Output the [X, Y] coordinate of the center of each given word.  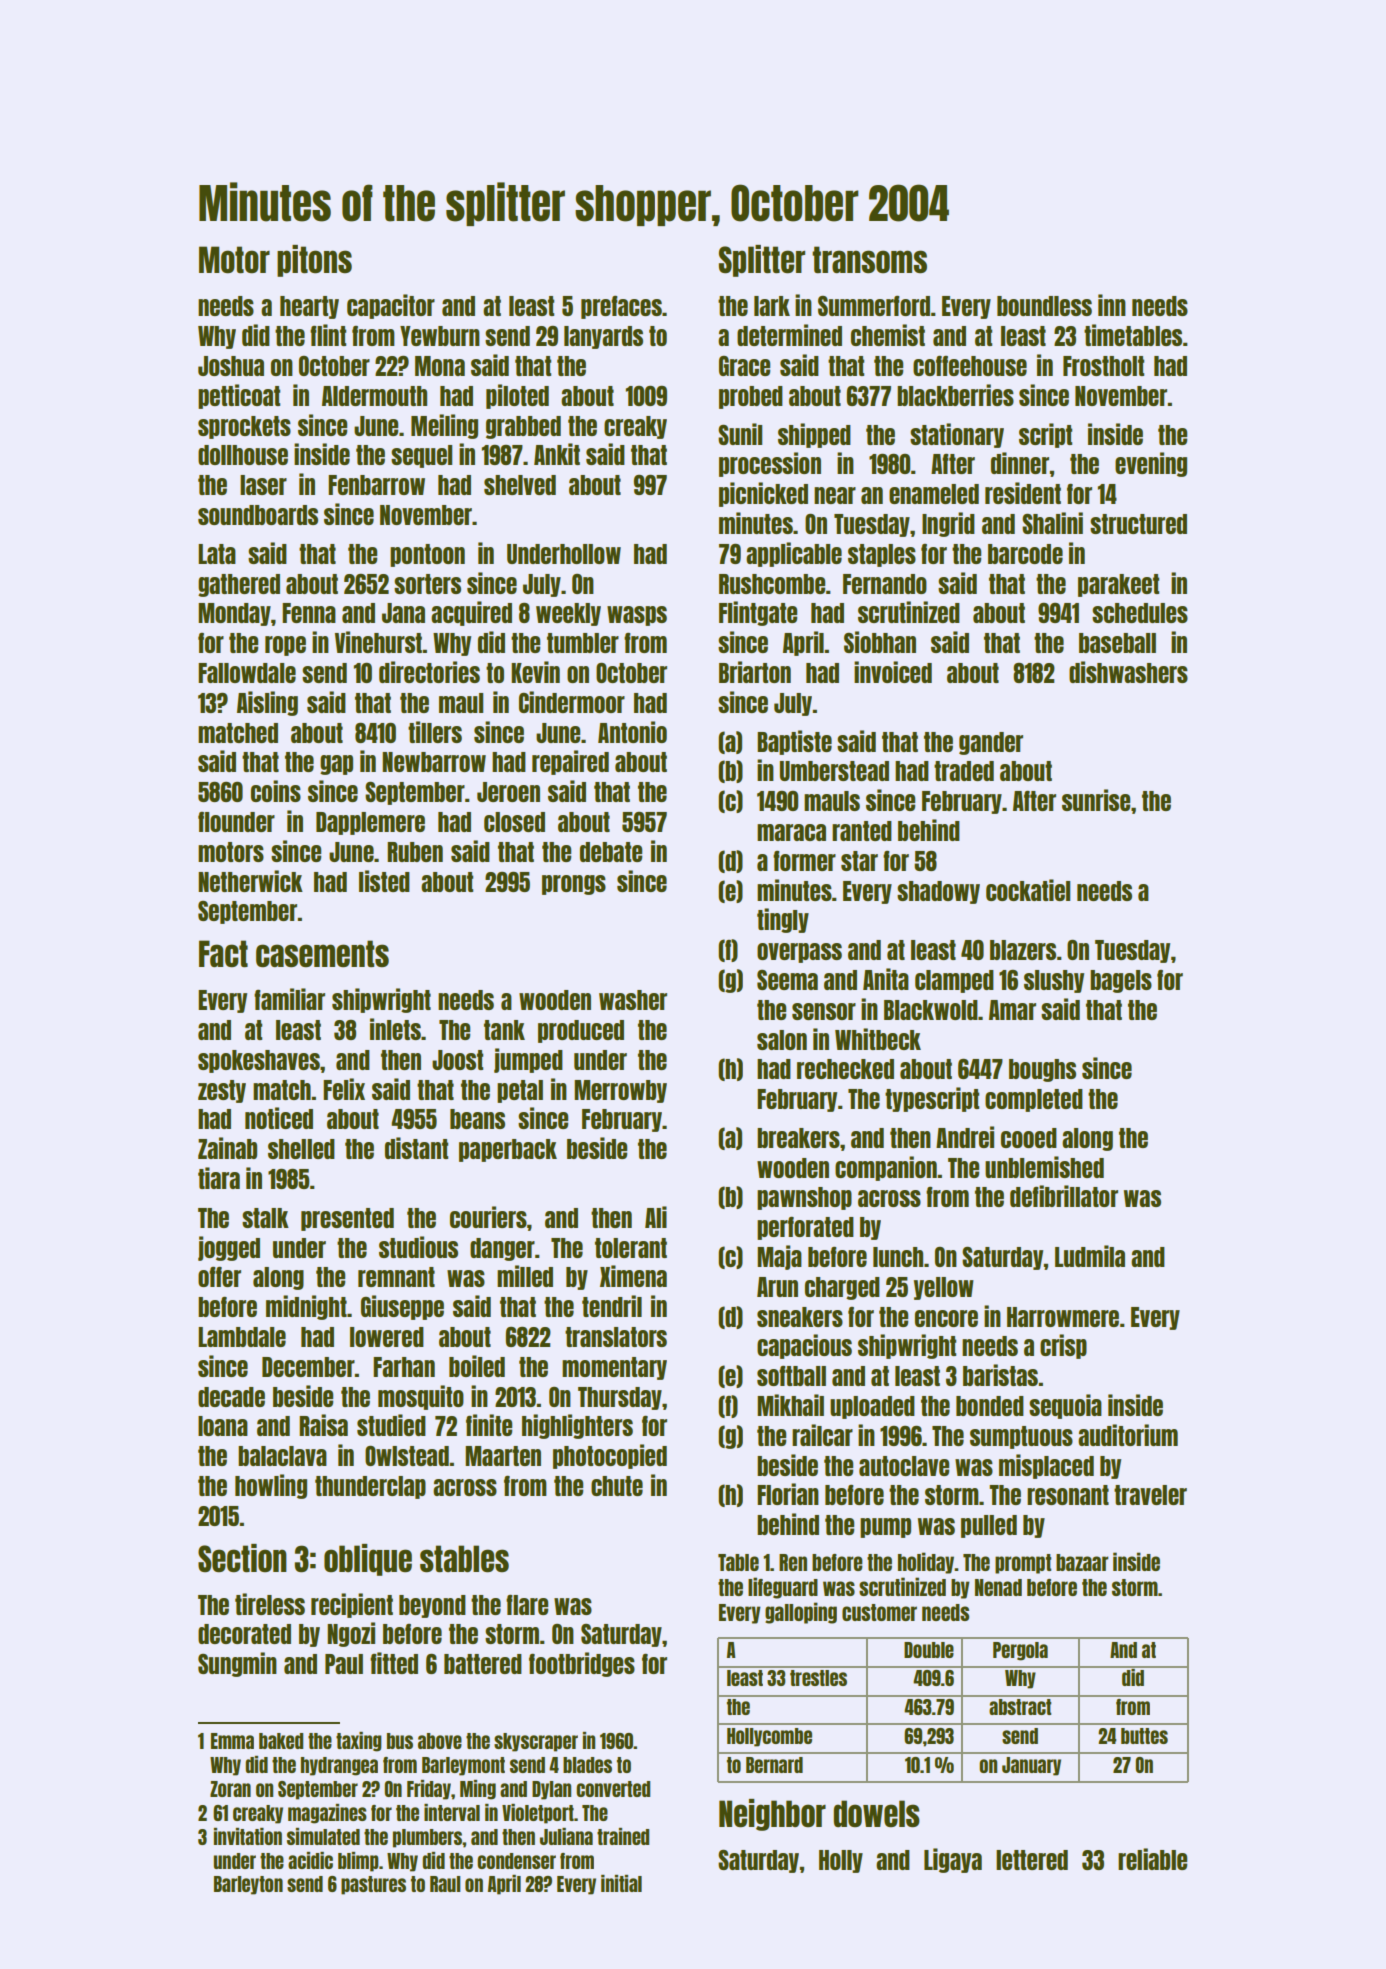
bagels [1121, 981]
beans [477, 1119]
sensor [824, 1011]
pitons [314, 261]
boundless [1044, 306]
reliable [1152, 1859]
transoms [869, 259]
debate [611, 852]
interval [452, 1812]
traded [964, 771]
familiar [289, 999]
